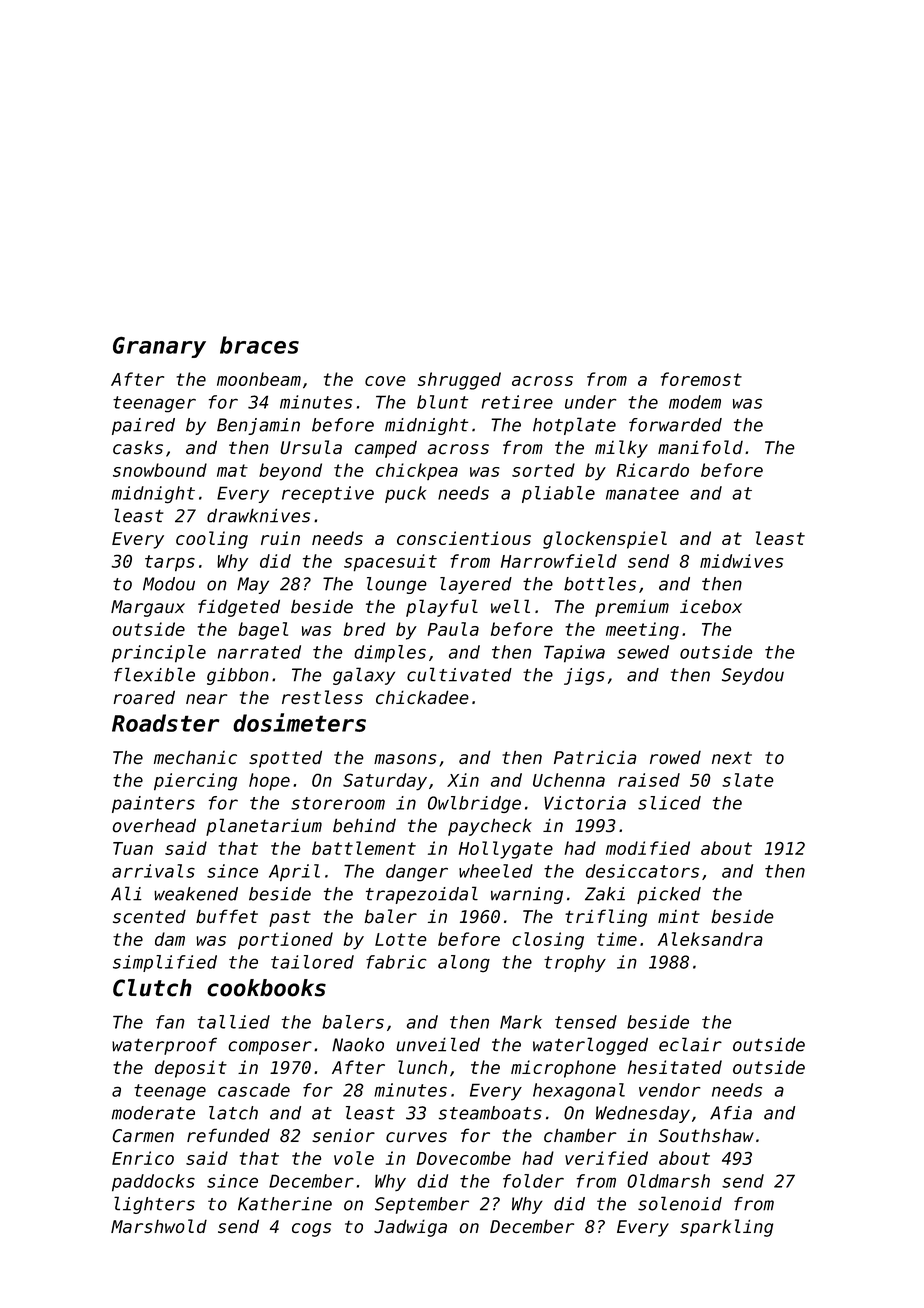 This screenshot has height=1308, width=924. What do you see at coordinates (701, 379) in the screenshot?
I see `foremost` at bounding box center [701, 379].
